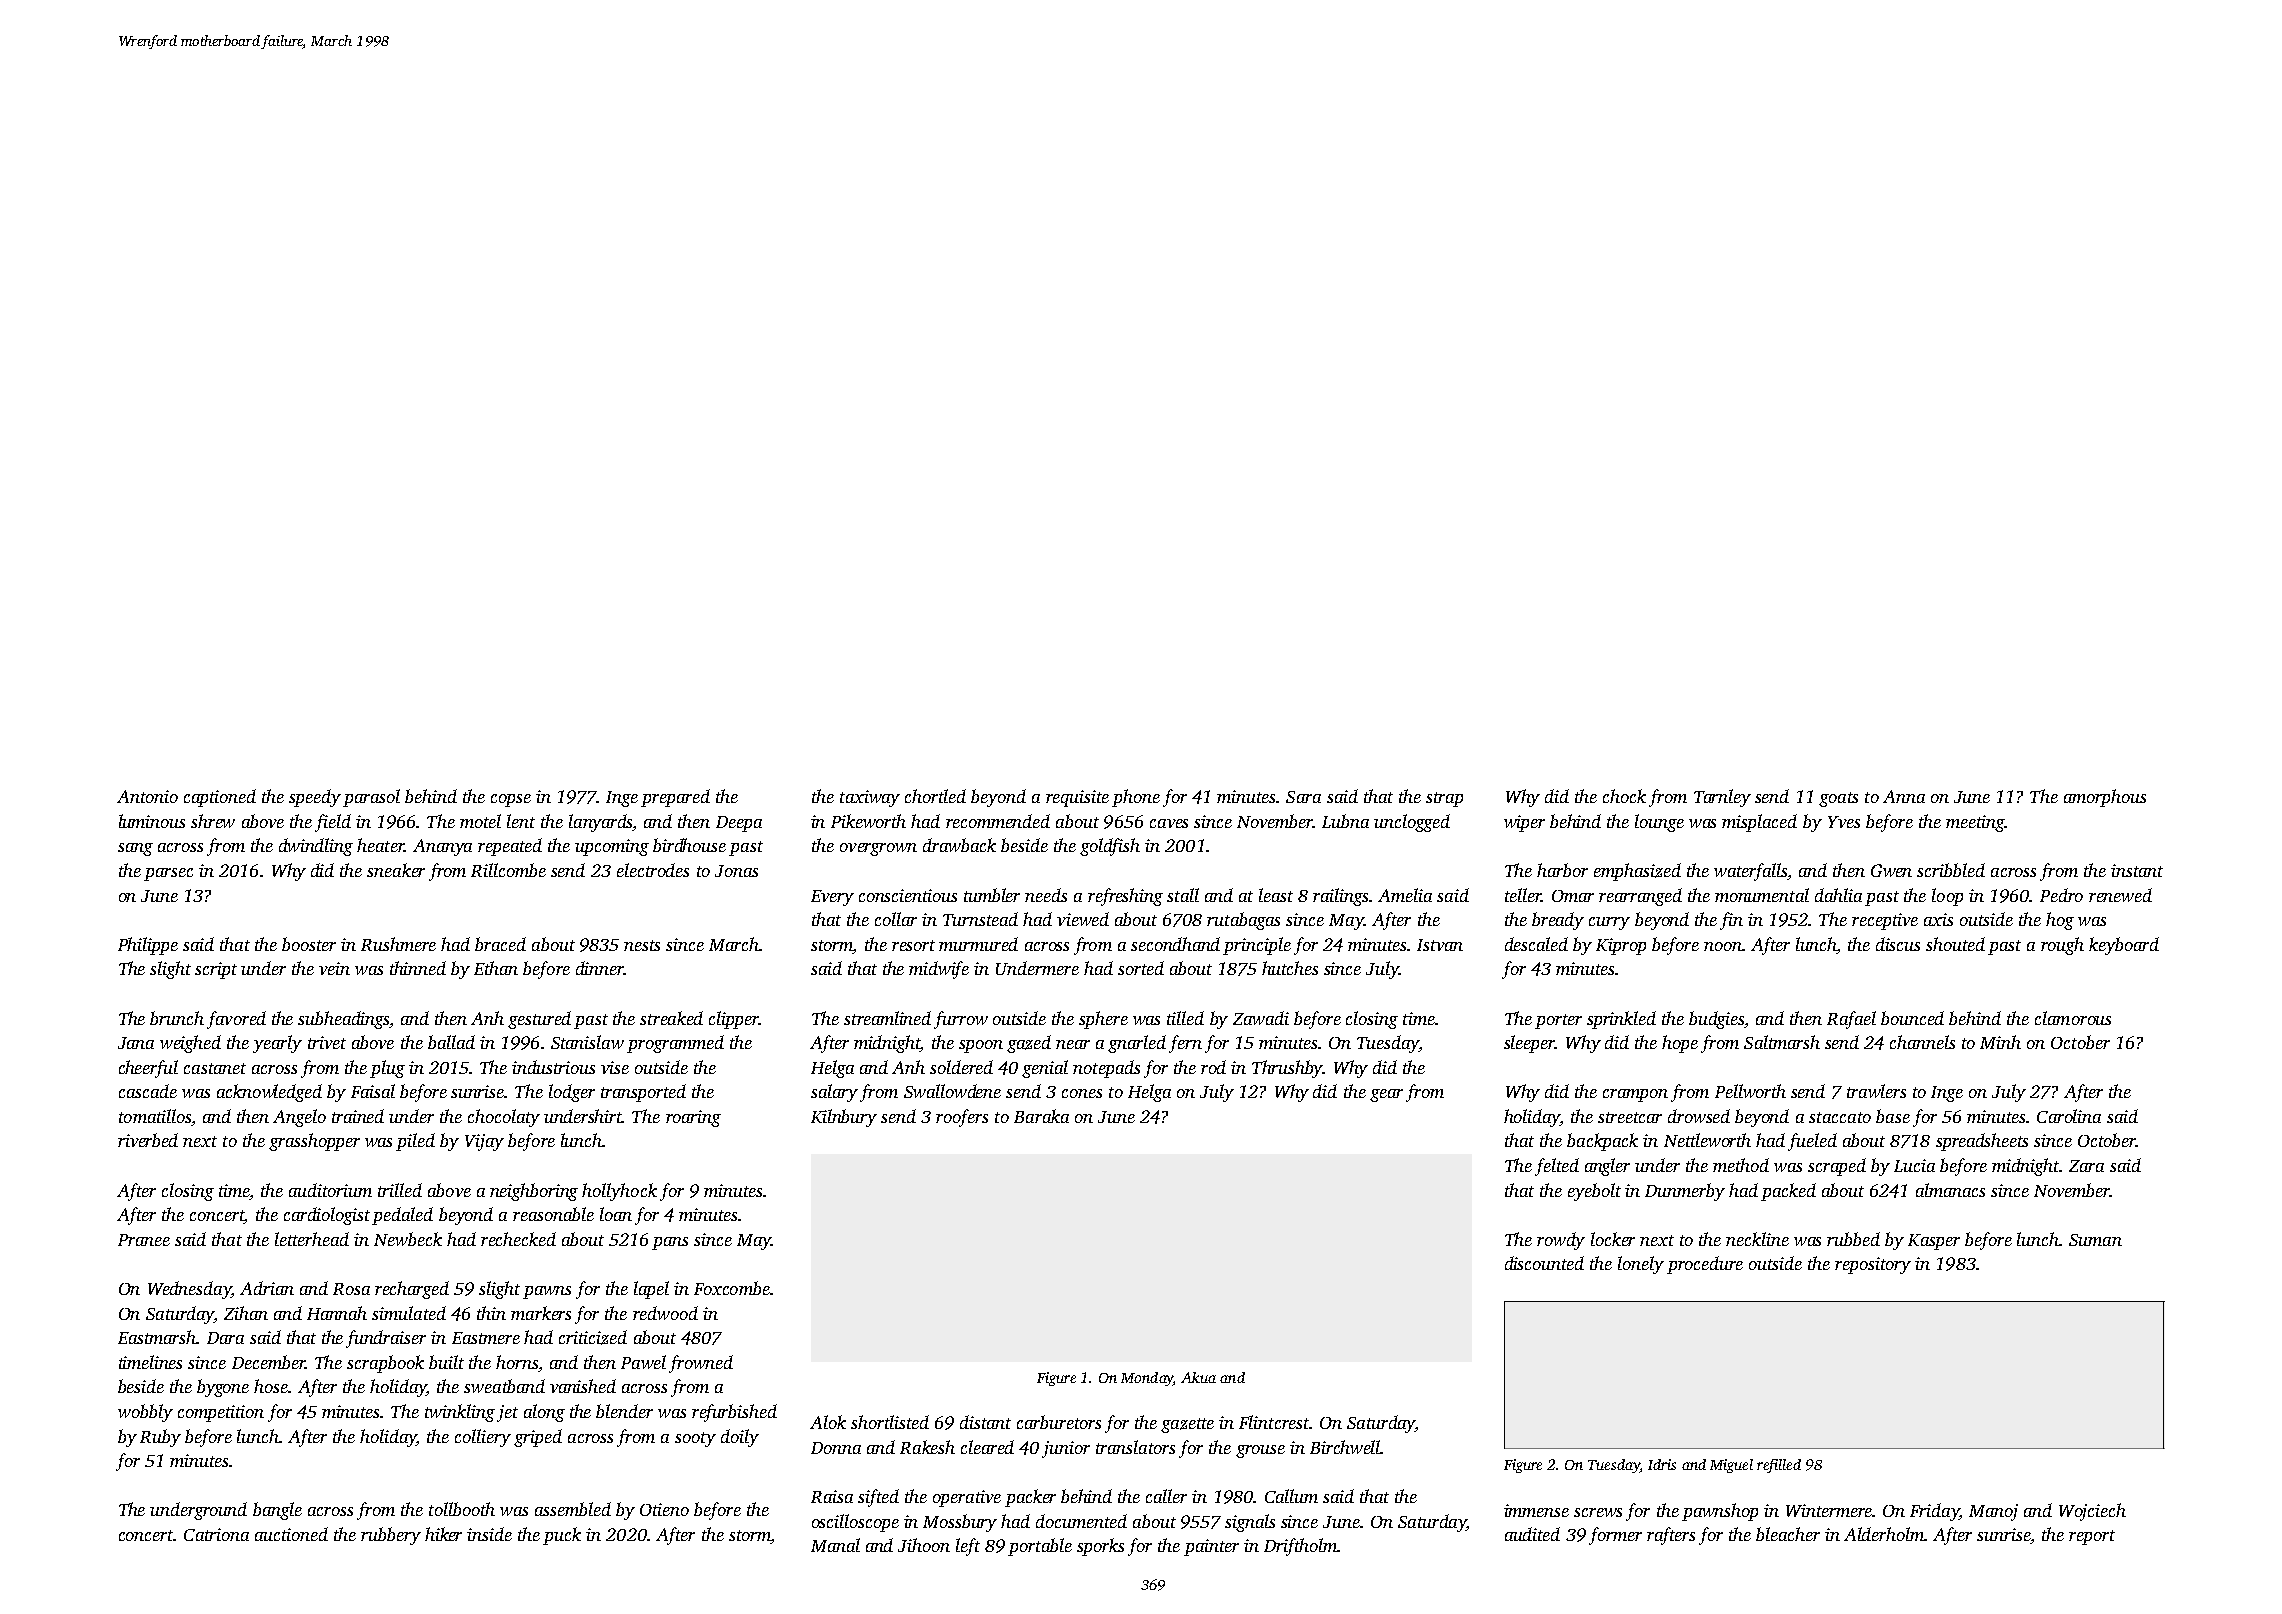  I want to click on Antonio, so click(147, 796).
